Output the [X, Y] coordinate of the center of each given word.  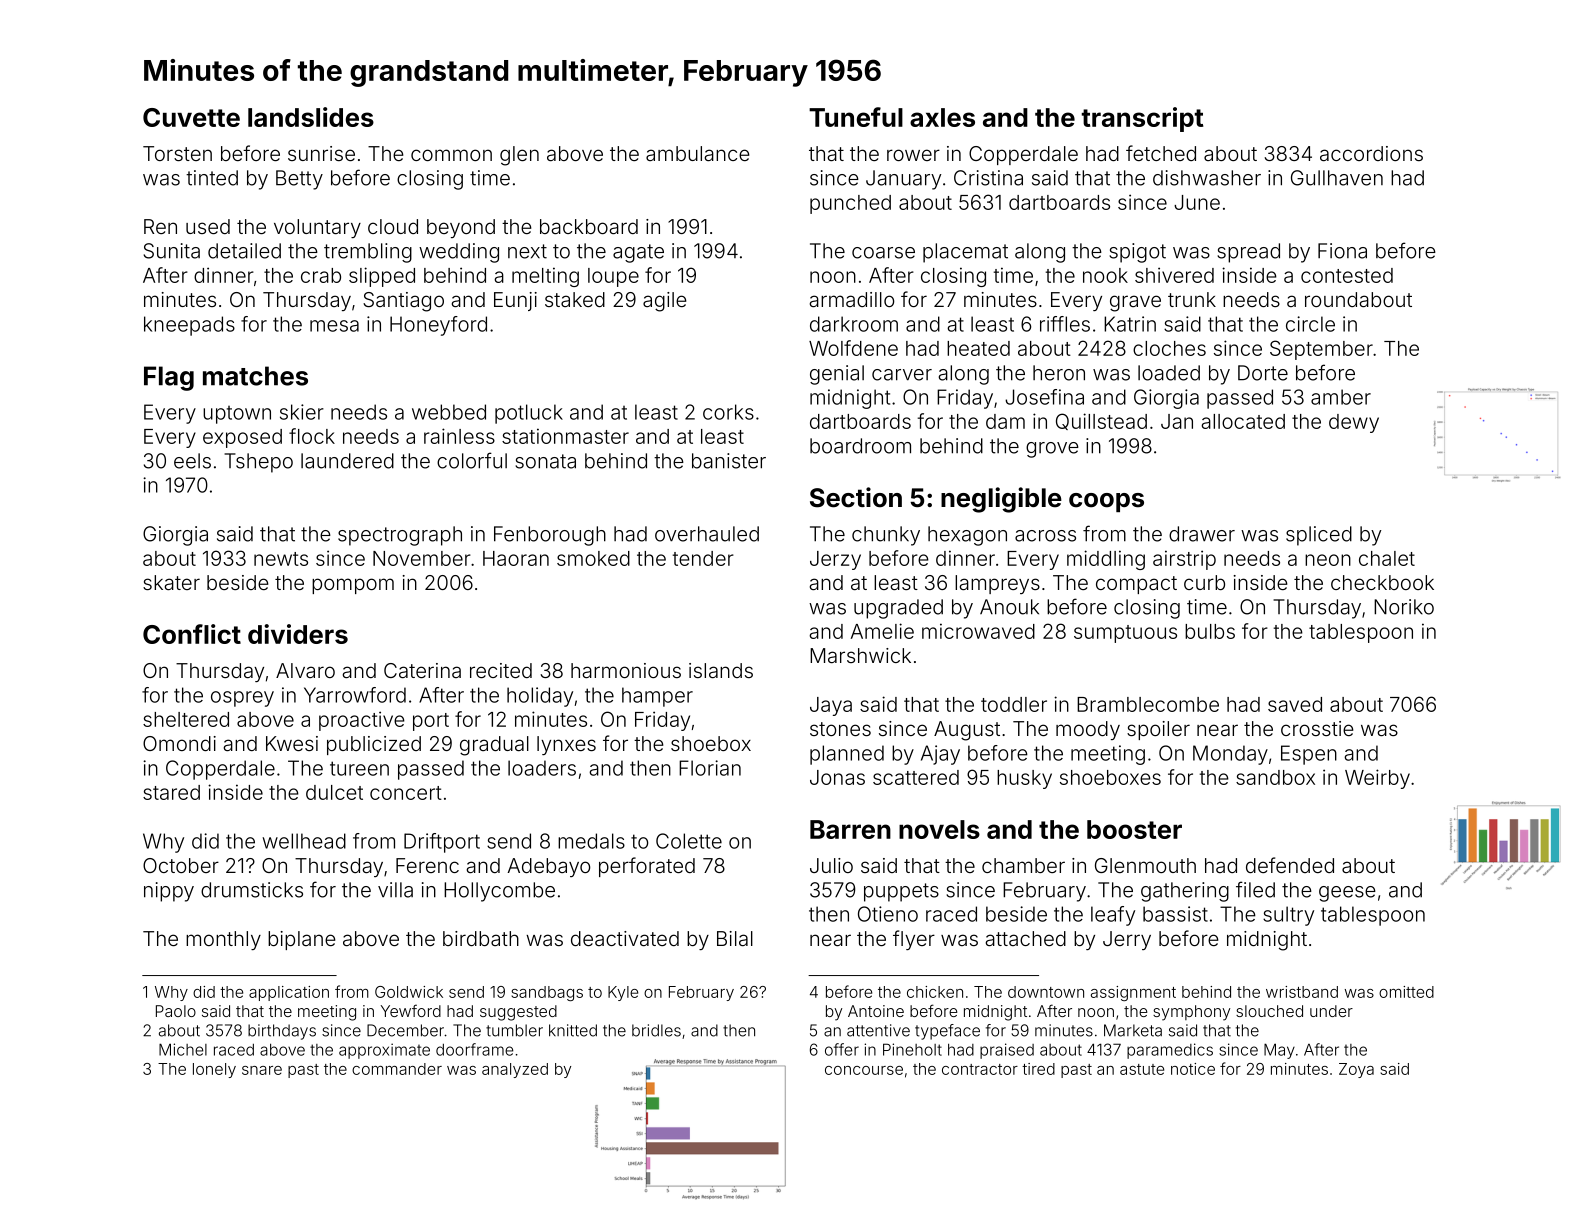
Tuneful [856, 117]
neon [1328, 560]
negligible [1001, 500]
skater [171, 582]
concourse [864, 1070]
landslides [311, 117]
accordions [1371, 153]
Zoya [1356, 1070]
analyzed [515, 1070]
